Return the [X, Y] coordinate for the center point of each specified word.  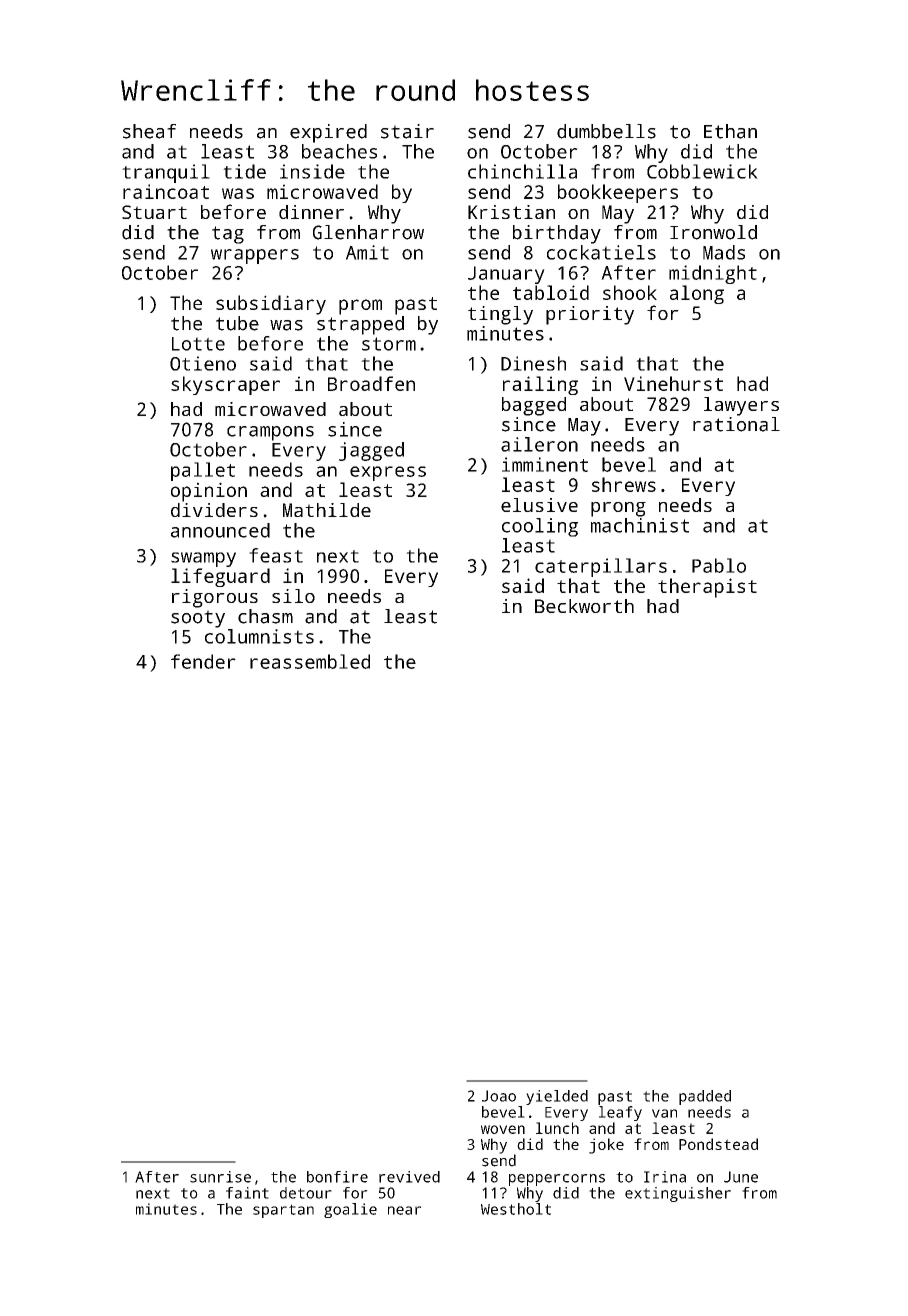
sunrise [220, 1177]
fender [203, 661]
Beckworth [584, 606]
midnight [713, 274]
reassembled [310, 661]
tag [228, 235]
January [506, 275]
